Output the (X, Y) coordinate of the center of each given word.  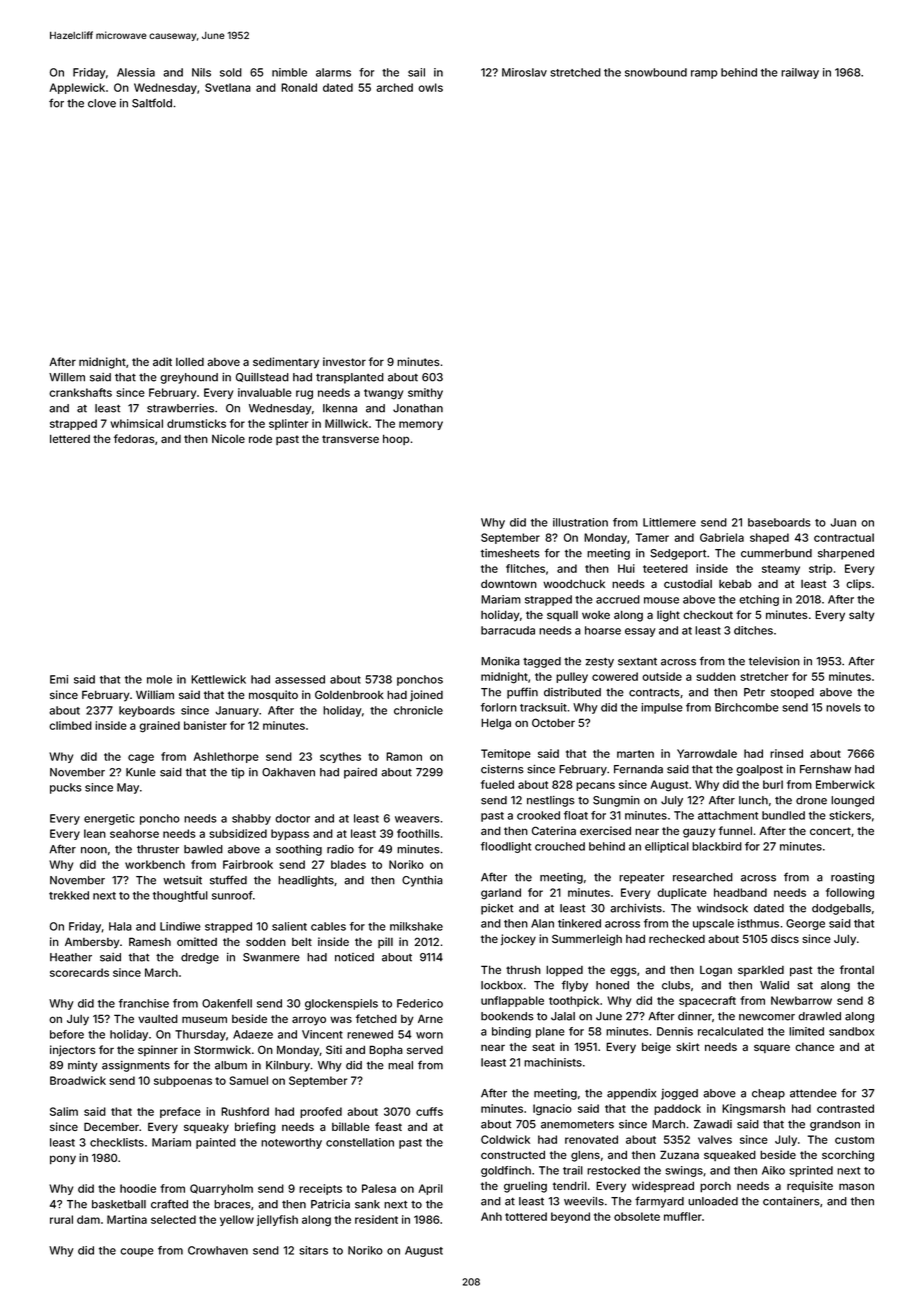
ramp (704, 74)
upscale (713, 924)
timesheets (510, 553)
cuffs (429, 1111)
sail (416, 72)
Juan (843, 522)
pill (385, 942)
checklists (117, 1142)
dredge (200, 958)
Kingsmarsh (753, 1110)
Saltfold (152, 103)
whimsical (136, 423)
